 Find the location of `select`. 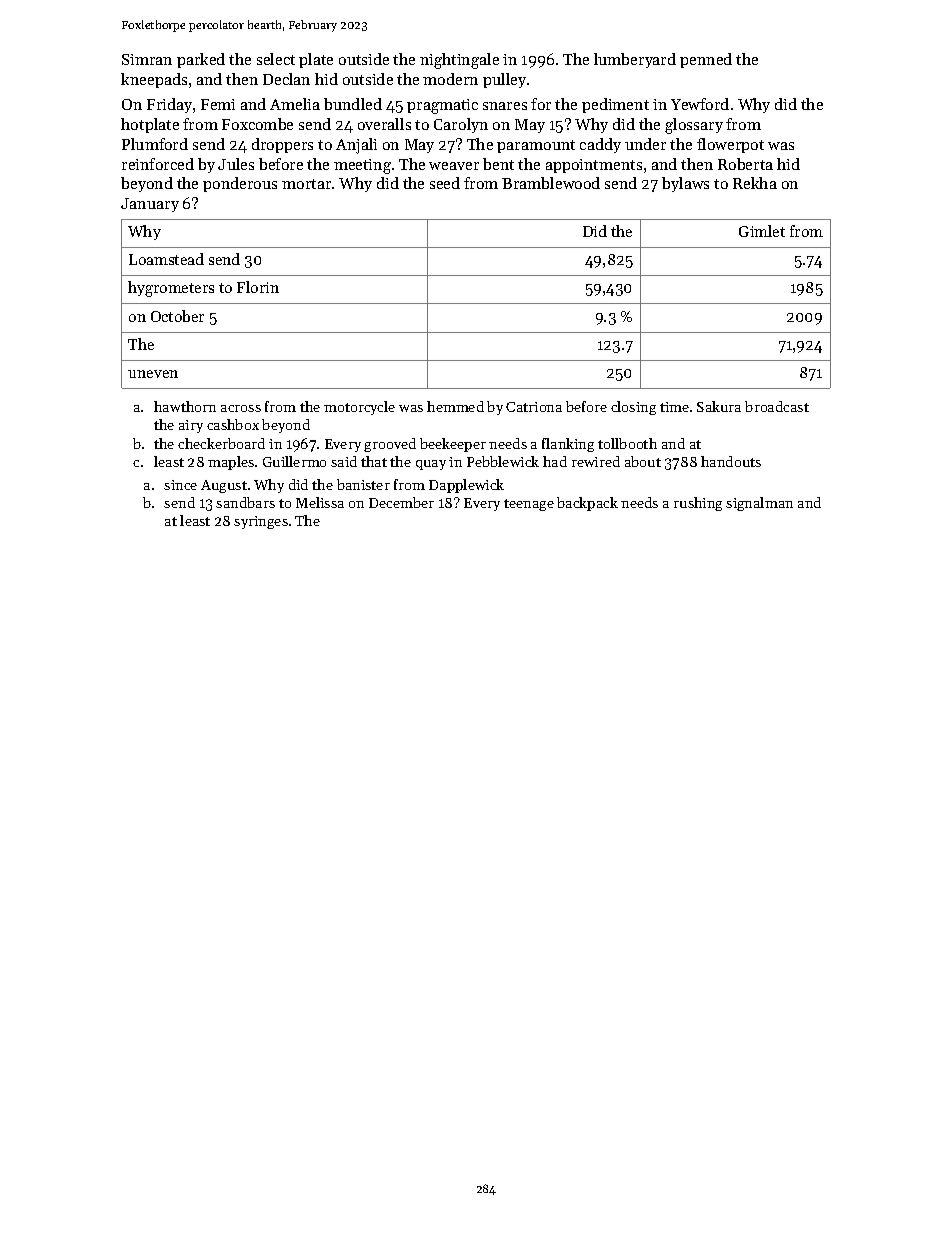

select is located at coordinates (276, 59).
